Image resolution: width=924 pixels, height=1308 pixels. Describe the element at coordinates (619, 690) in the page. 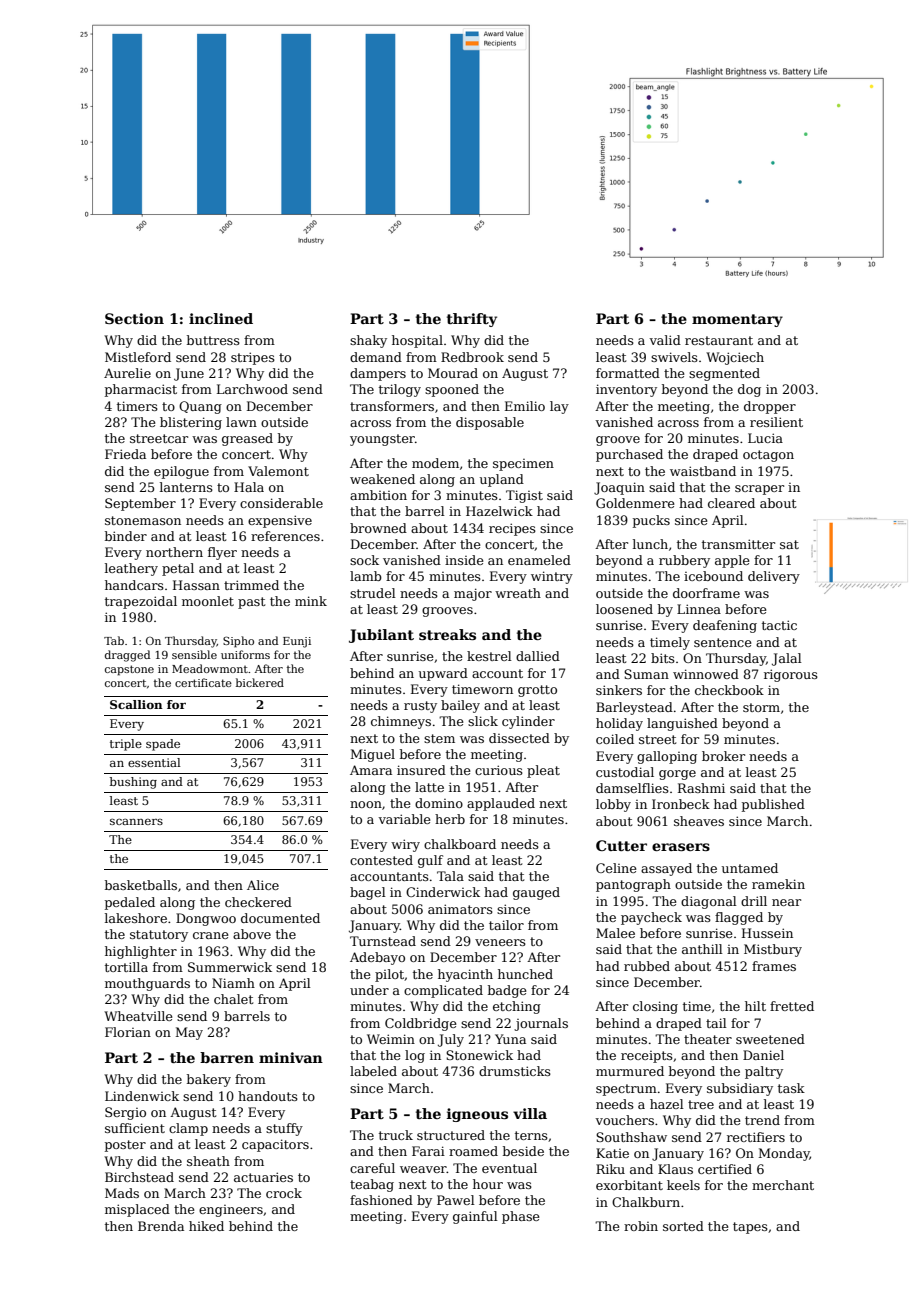

I see `sinkers` at that location.
